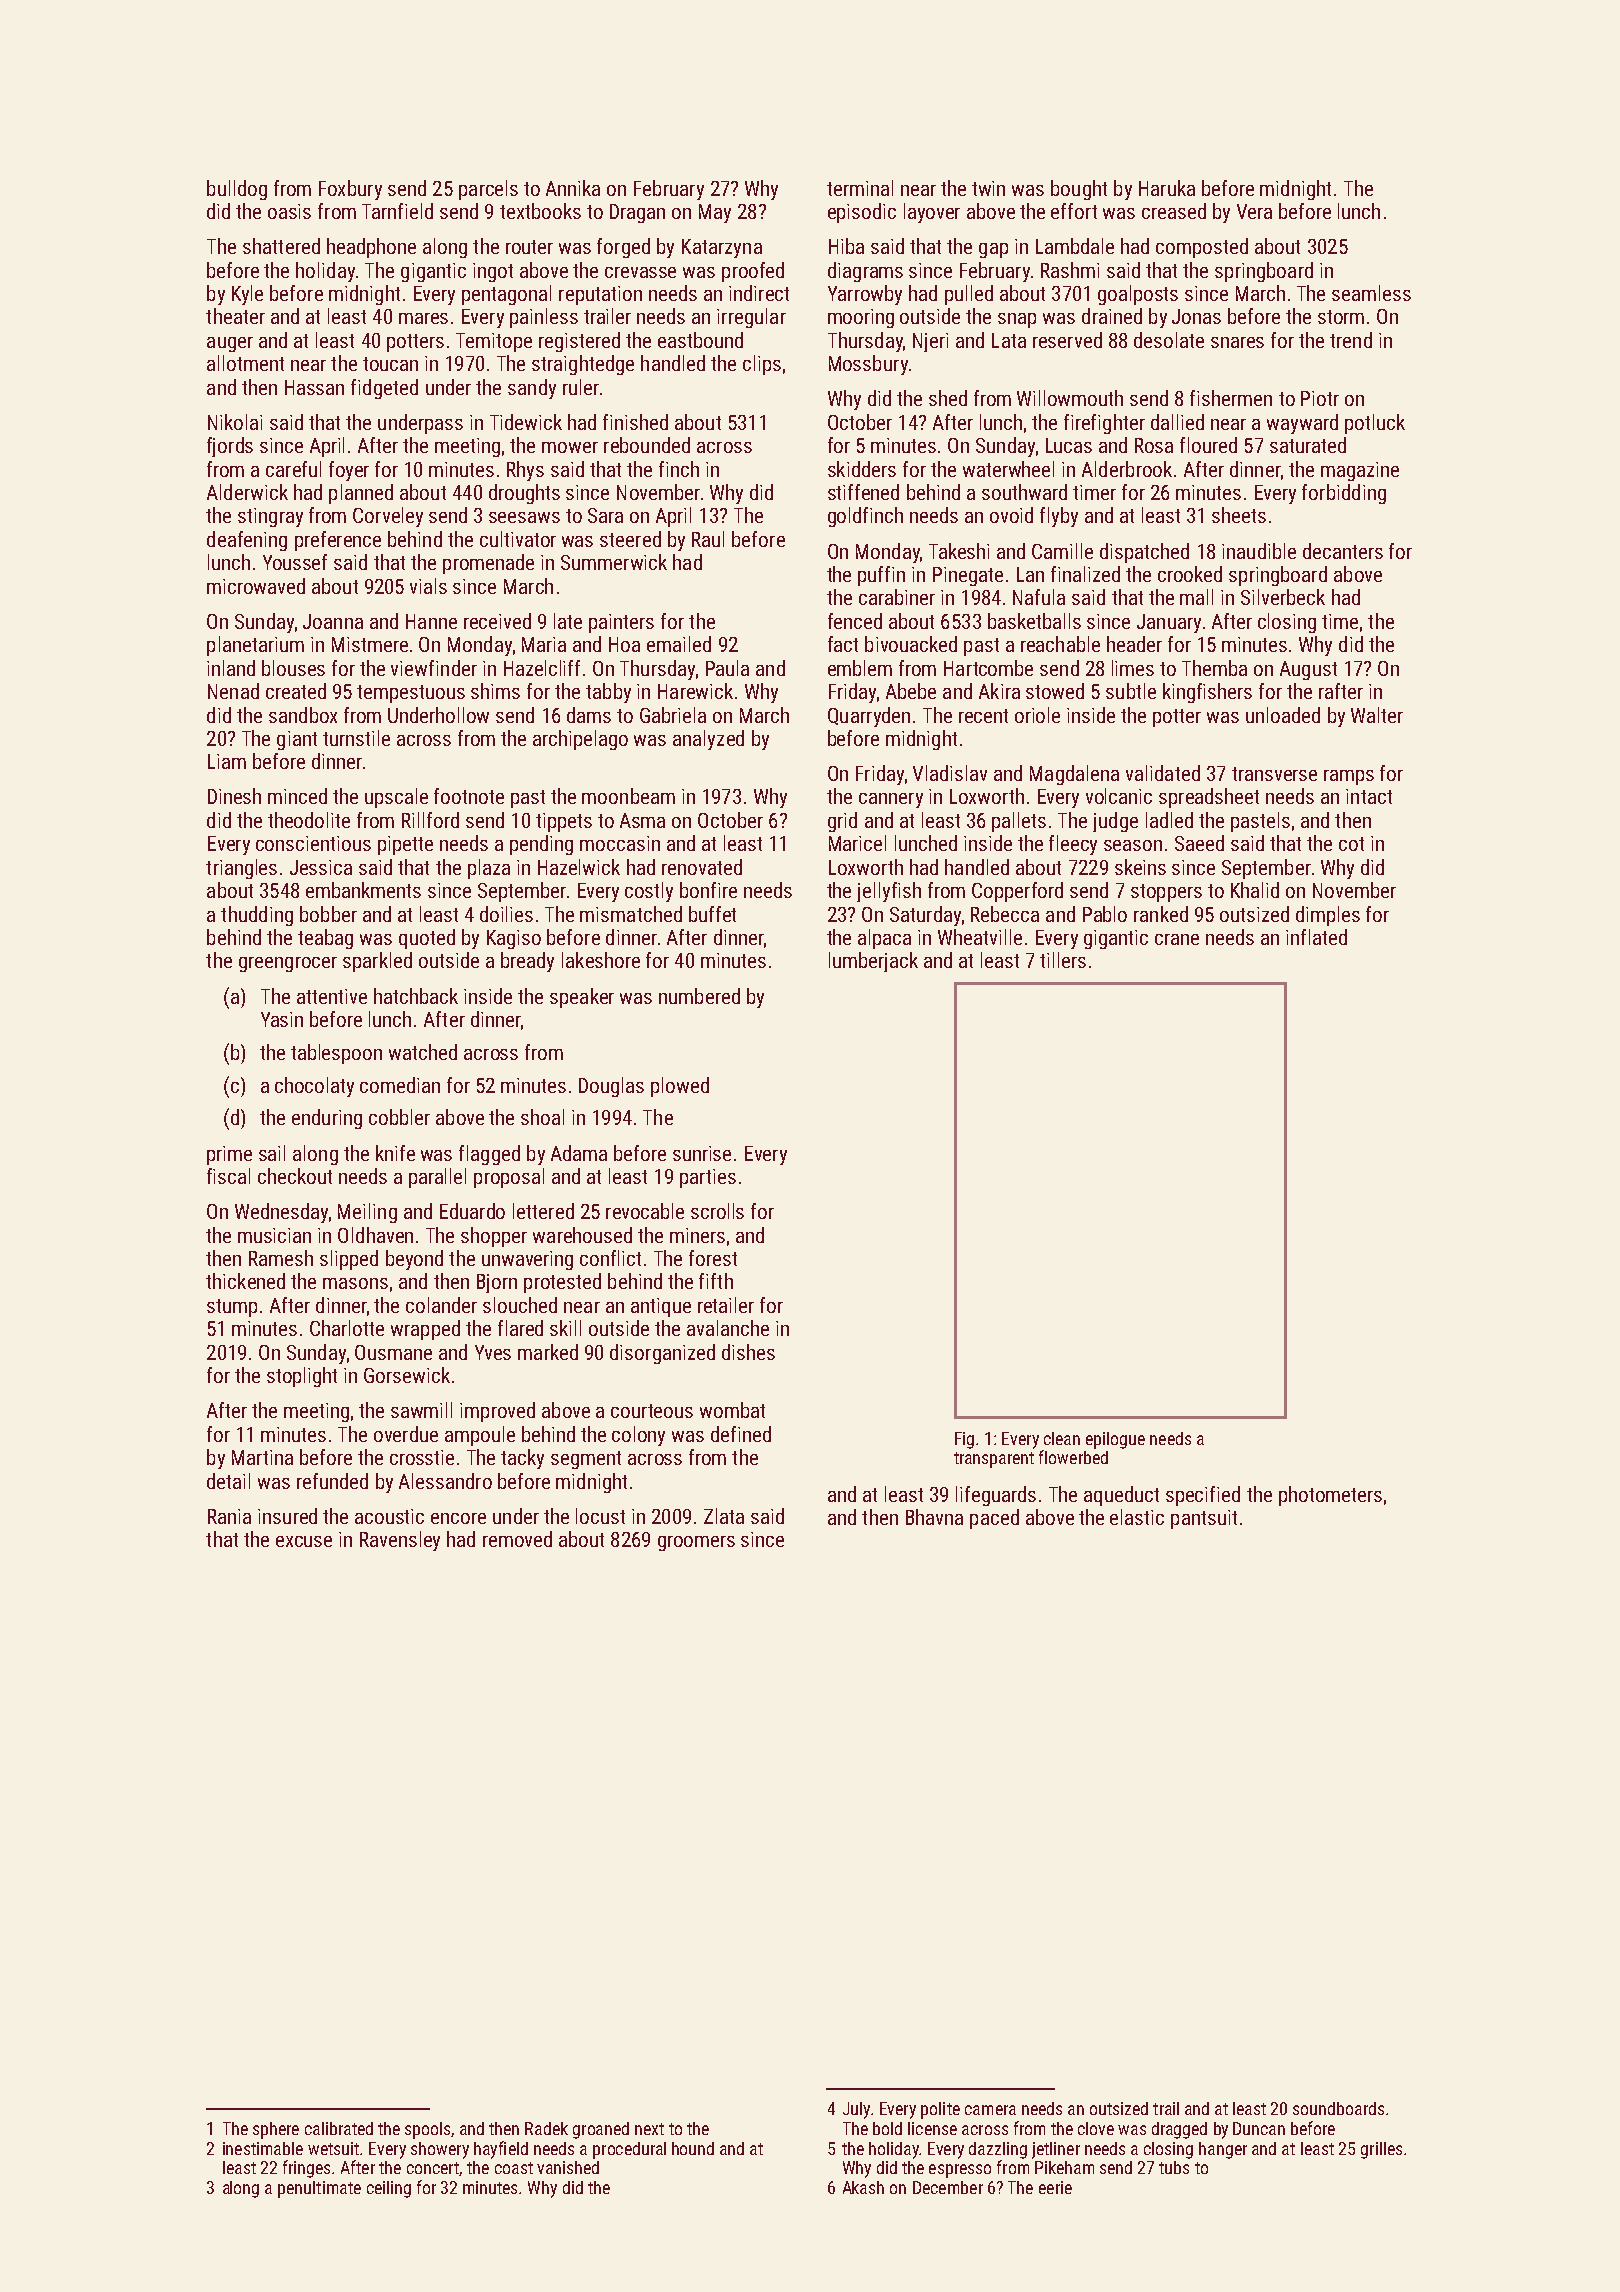 This screenshot has height=2292, width=1620. I want to click on penultimate, so click(319, 2189).
